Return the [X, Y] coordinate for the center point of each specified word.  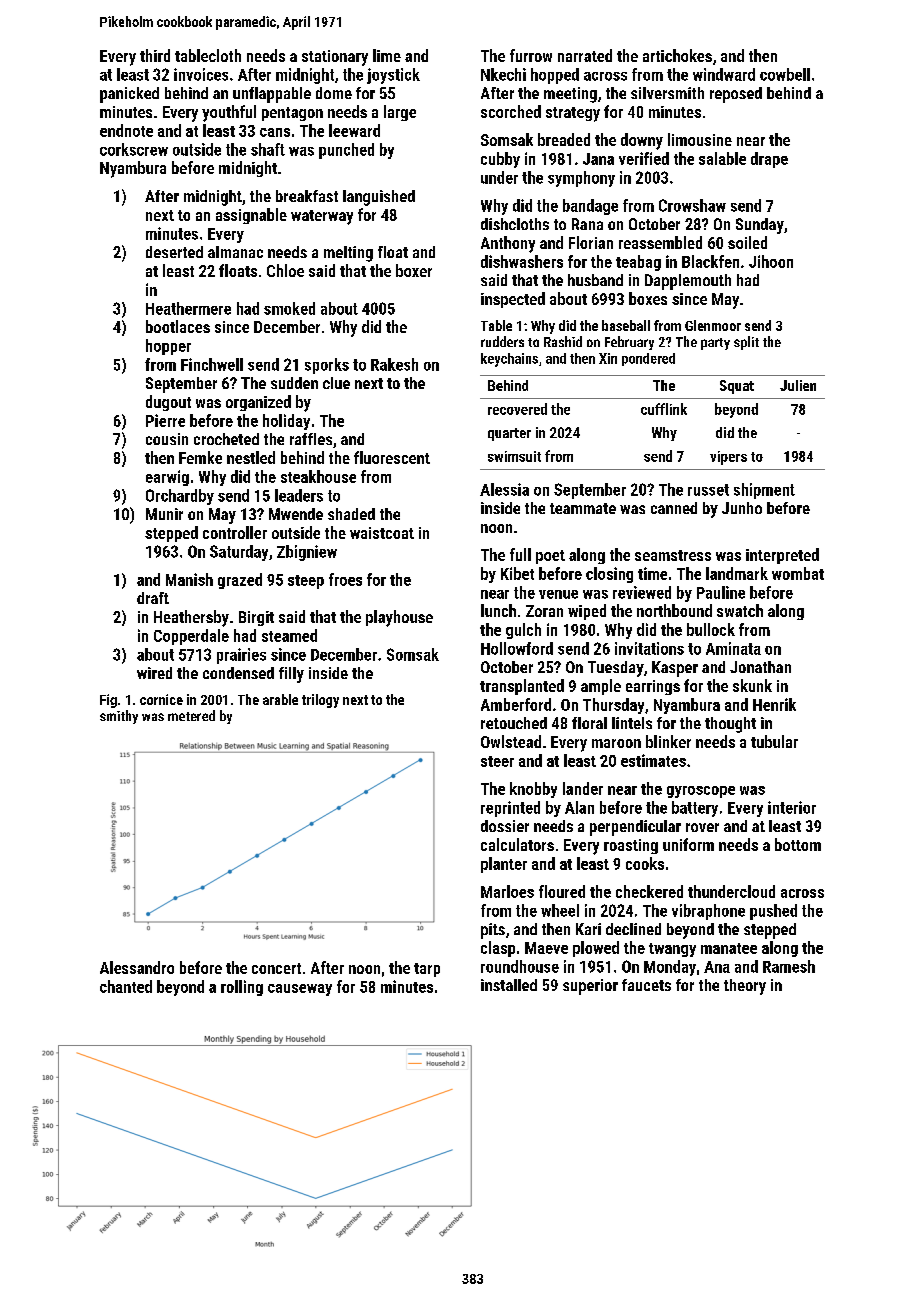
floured [562, 891]
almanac [235, 252]
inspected [513, 300]
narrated [585, 55]
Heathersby [191, 618]
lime [387, 55]
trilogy [320, 701]
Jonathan [760, 667]
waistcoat [382, 533]
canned [674, 508]
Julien [798, 385]
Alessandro [137, 967]
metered [191, 715]
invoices [201, 74]
